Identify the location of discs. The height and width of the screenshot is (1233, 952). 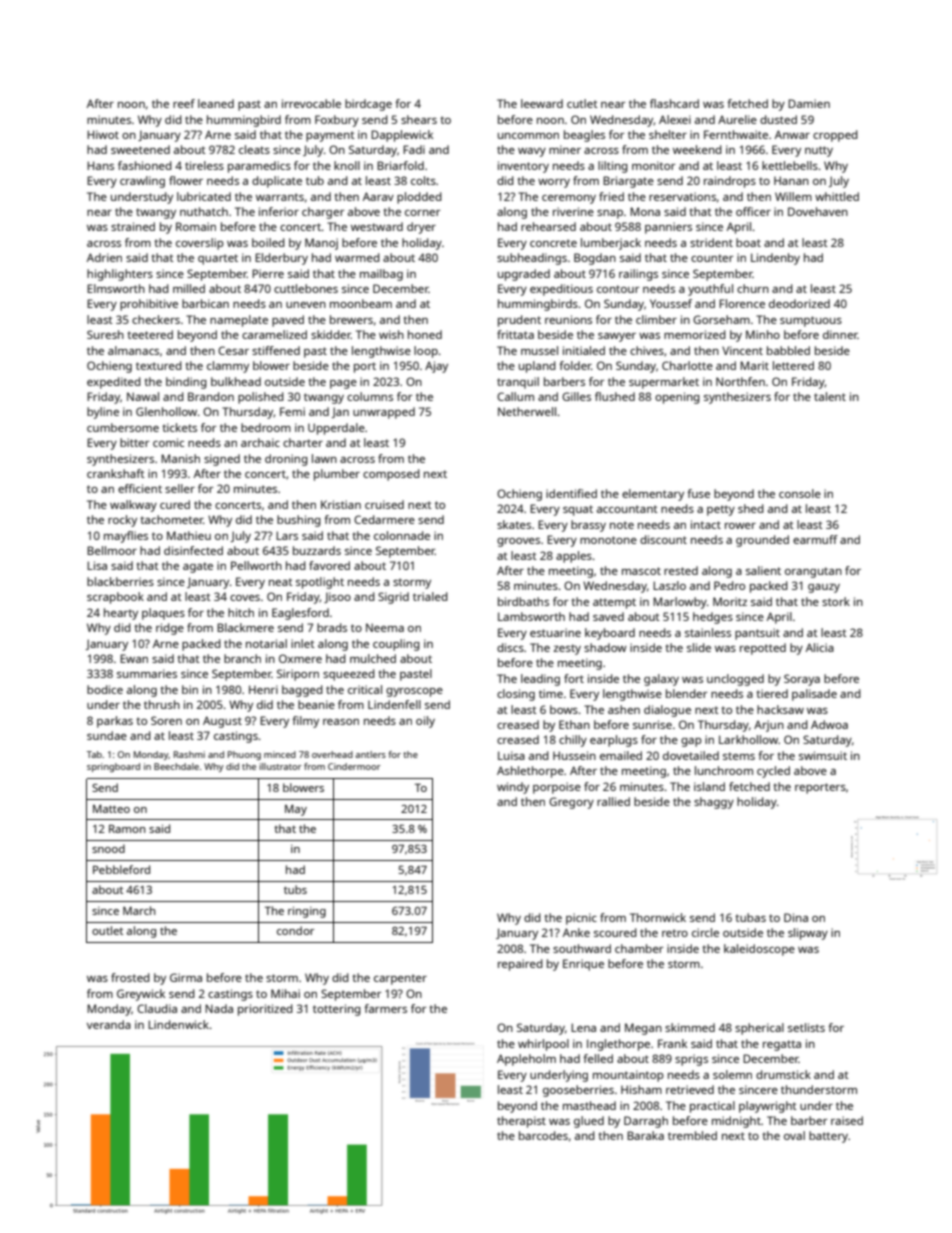
(510, 647).
